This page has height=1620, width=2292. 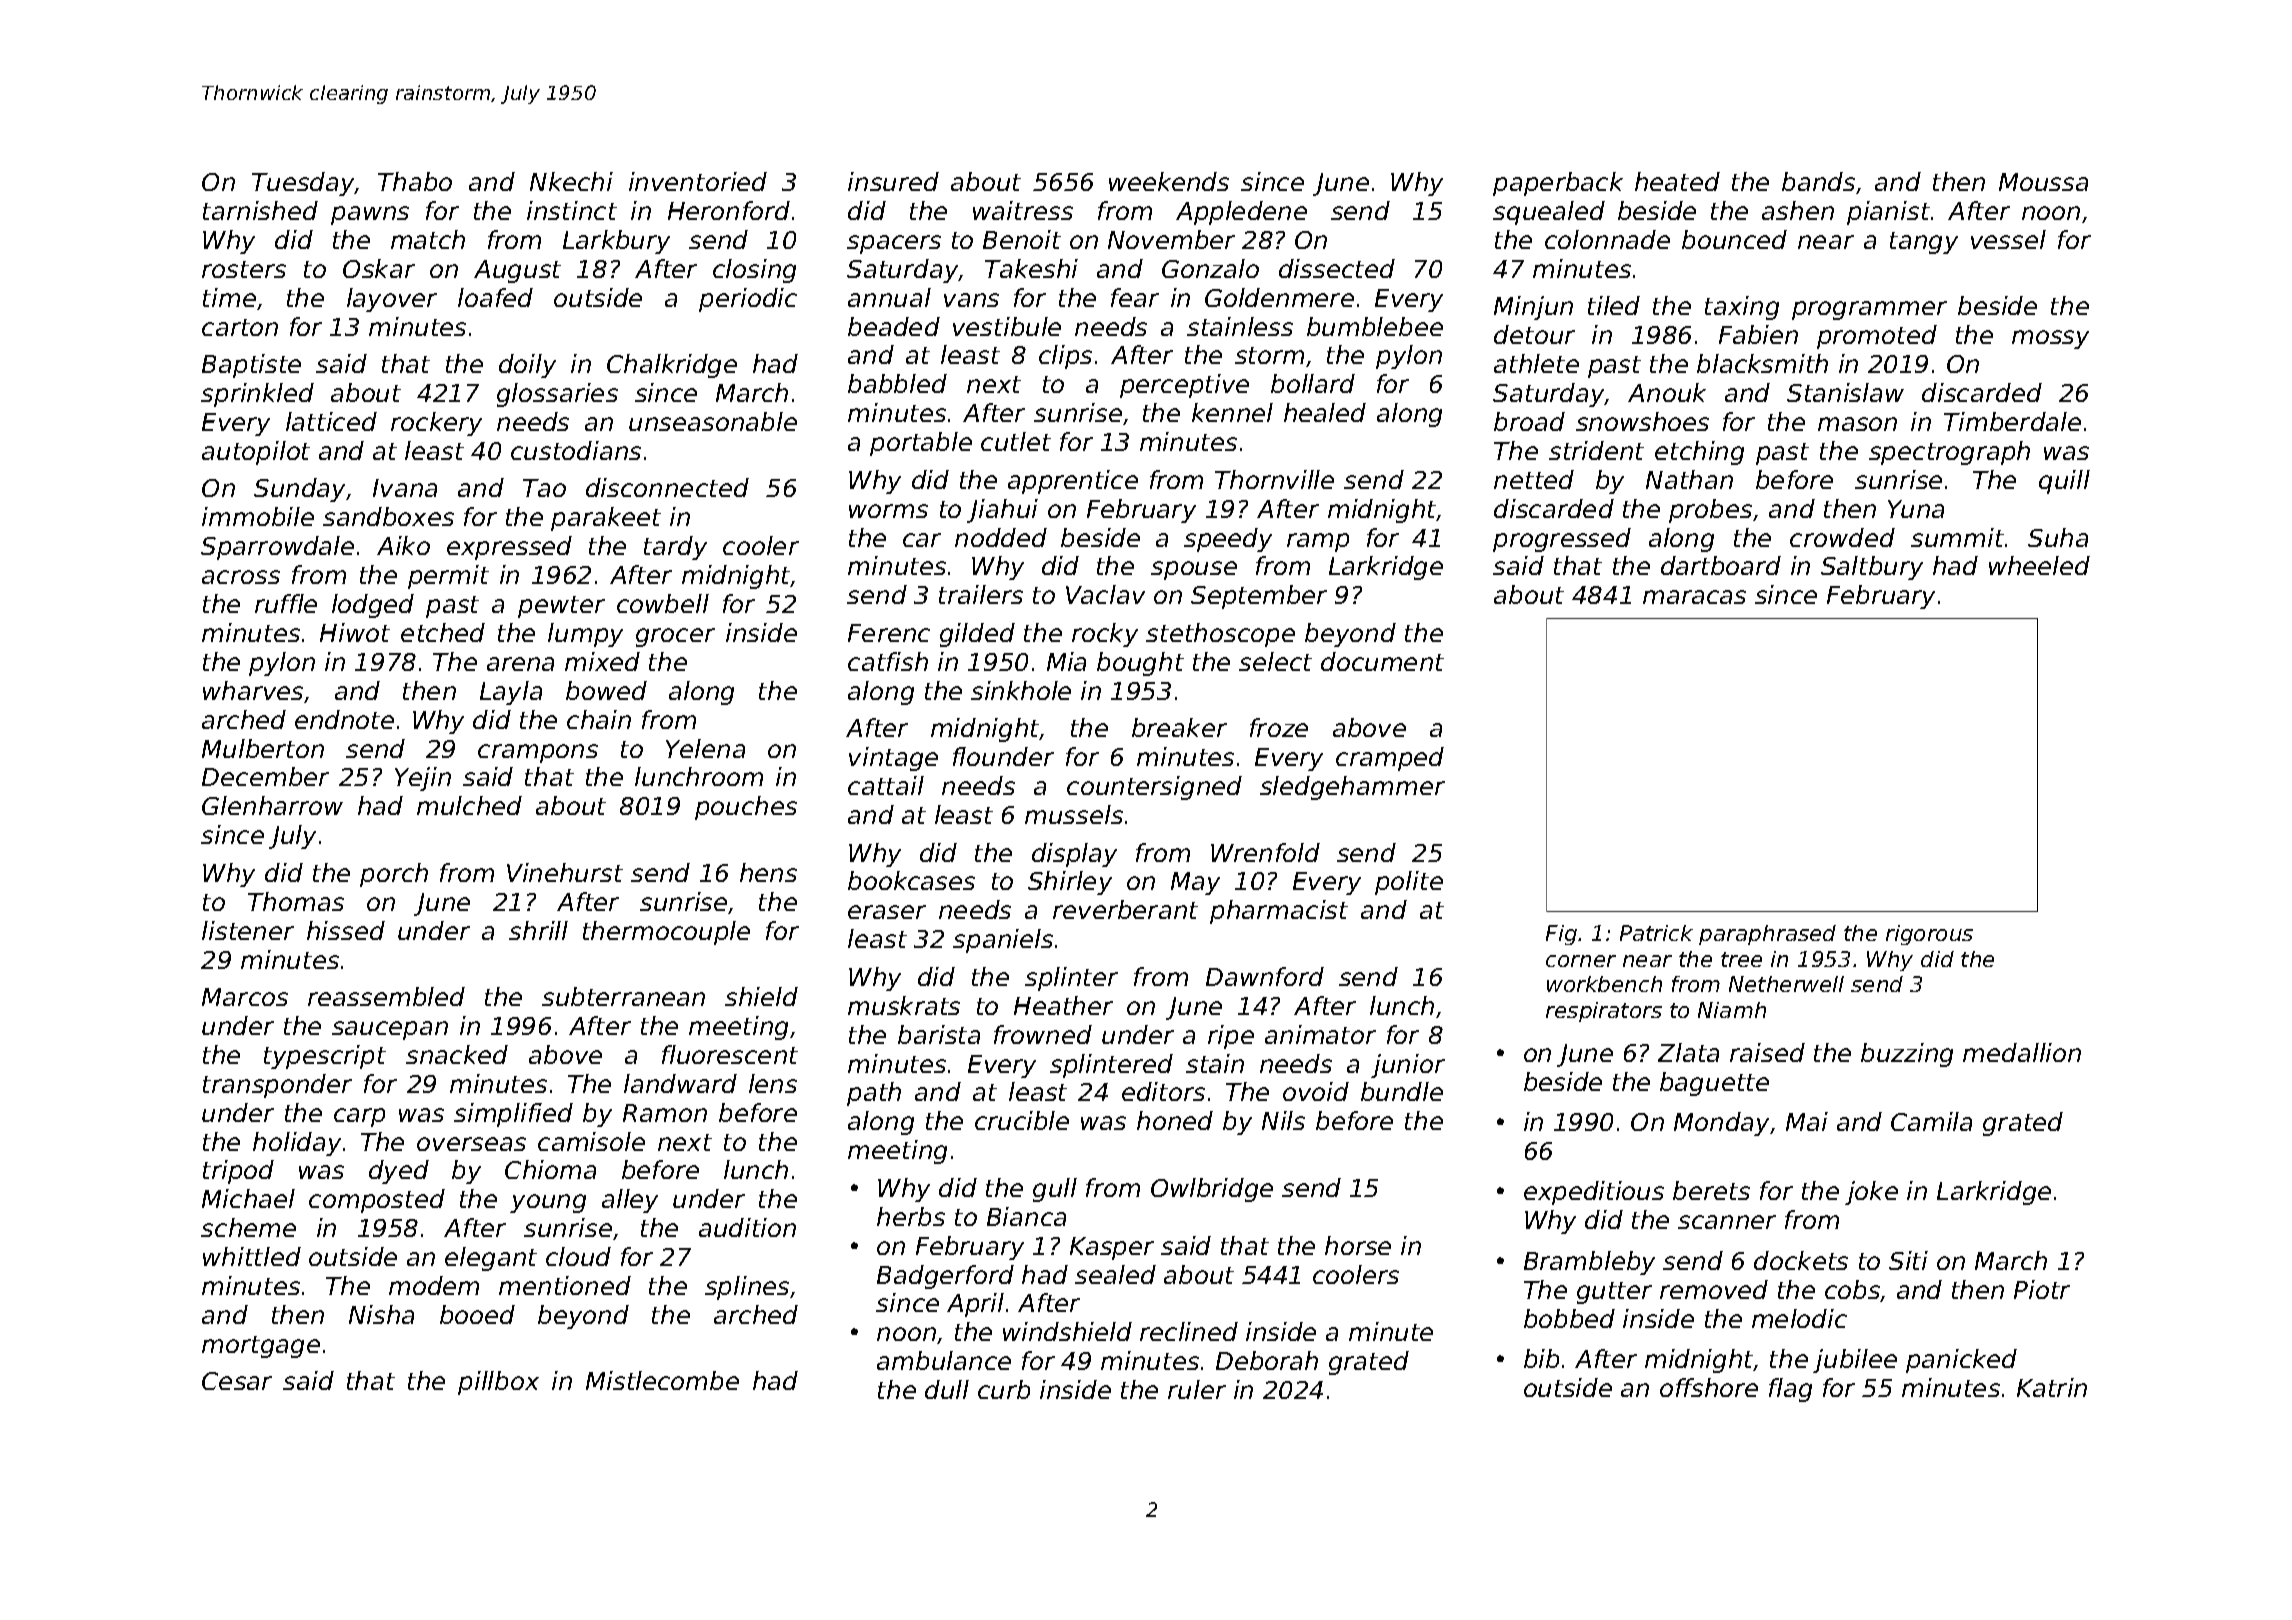 I want to click on snacked, so click(x=457, y=1054).
